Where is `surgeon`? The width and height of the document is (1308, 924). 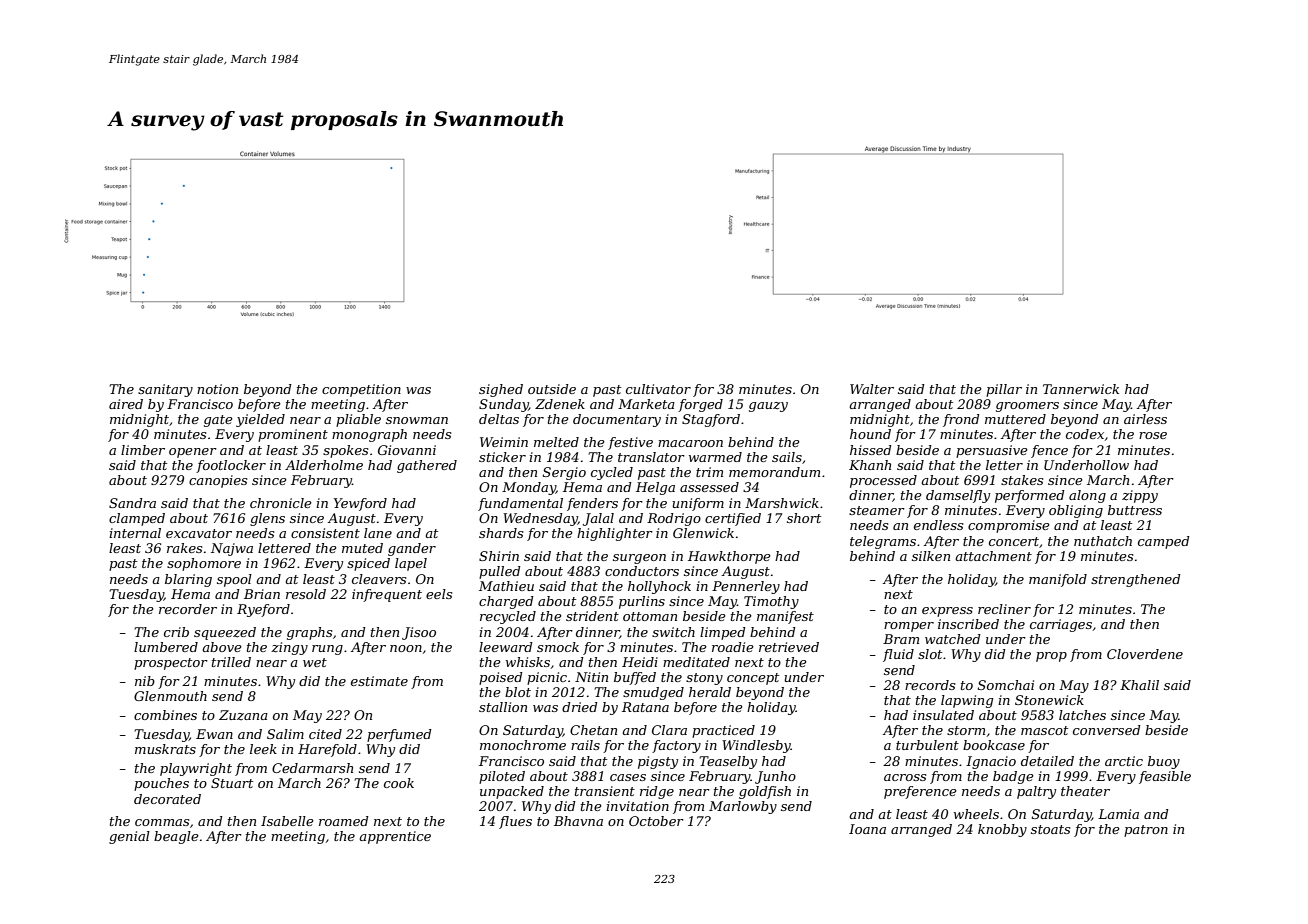 surgeon is located at coordinates (639, 559).
